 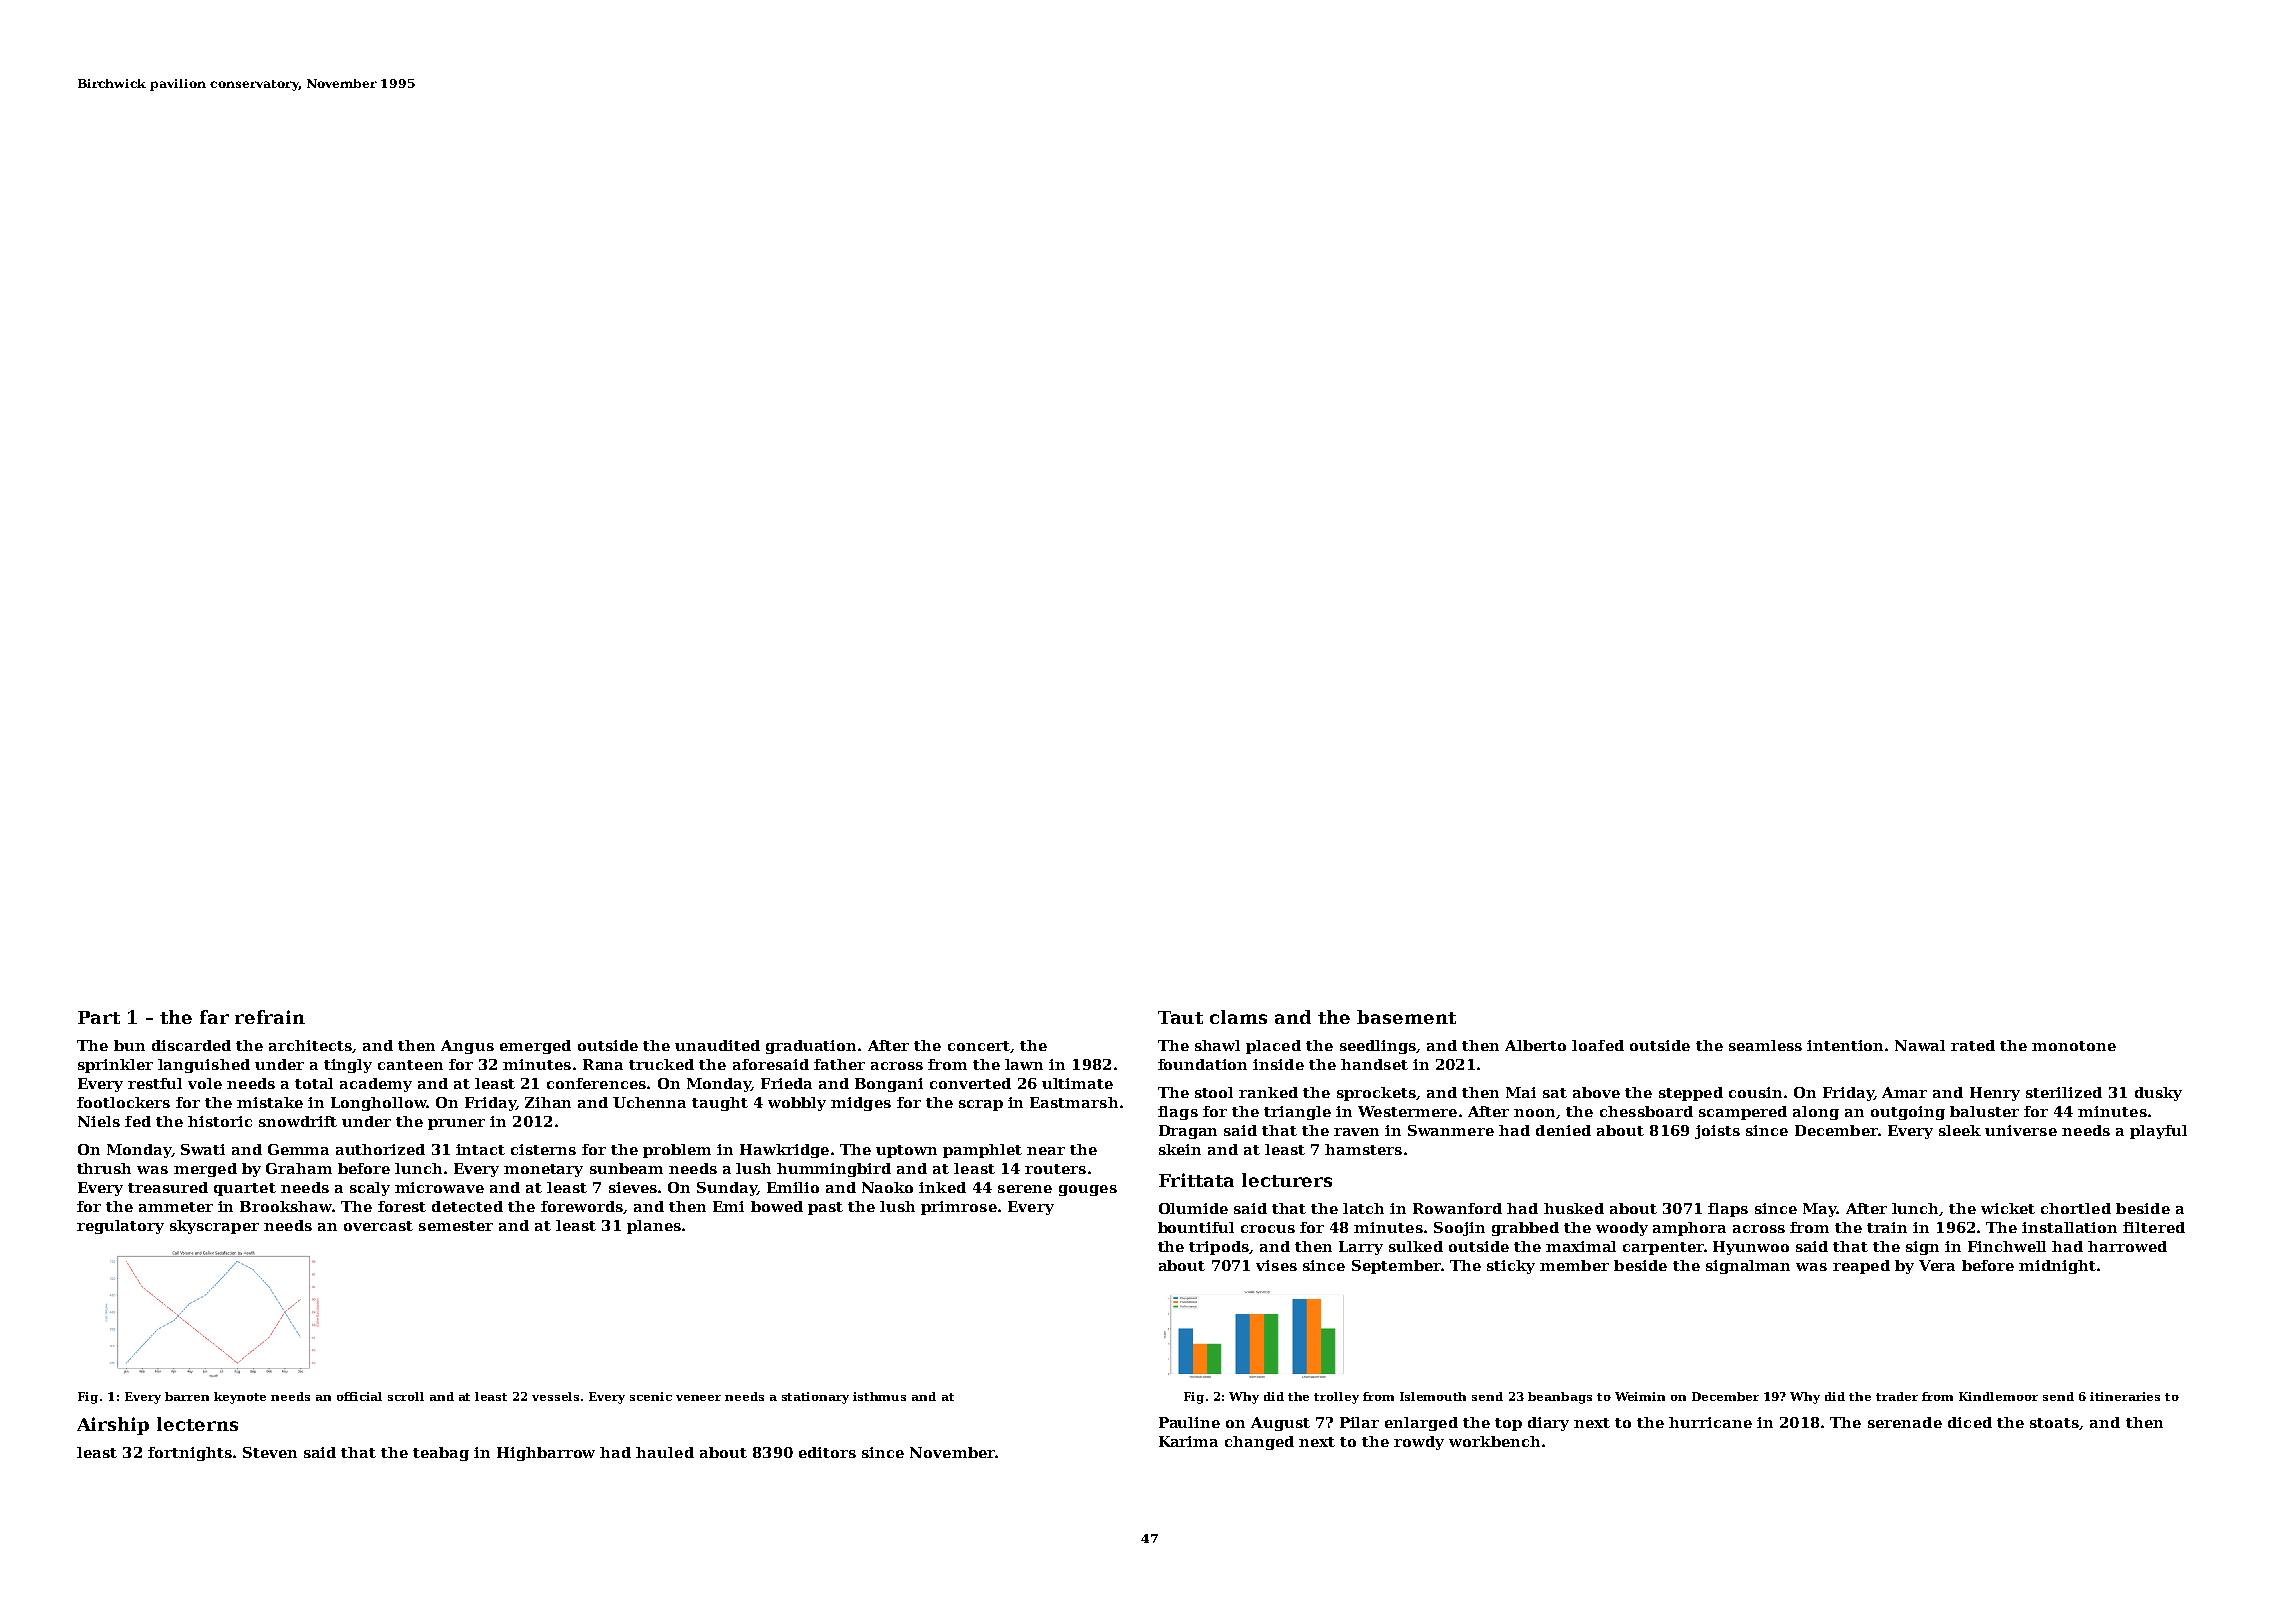 What do you see at coordinates (2074, 1046) in the screenshot?
I see `monotone` at bounding box center [2074, 1046].
